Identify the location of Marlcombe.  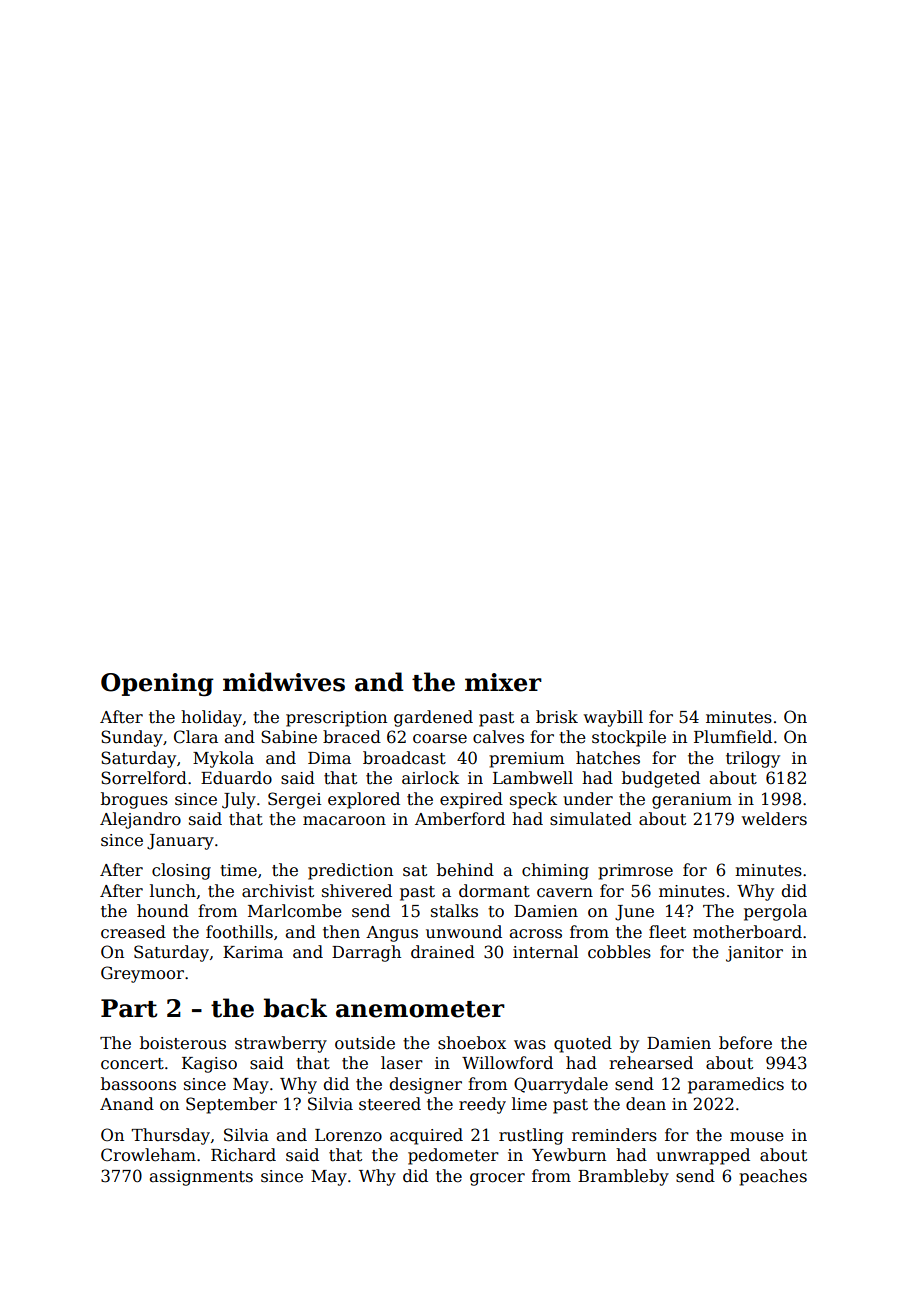
(295, 911).
